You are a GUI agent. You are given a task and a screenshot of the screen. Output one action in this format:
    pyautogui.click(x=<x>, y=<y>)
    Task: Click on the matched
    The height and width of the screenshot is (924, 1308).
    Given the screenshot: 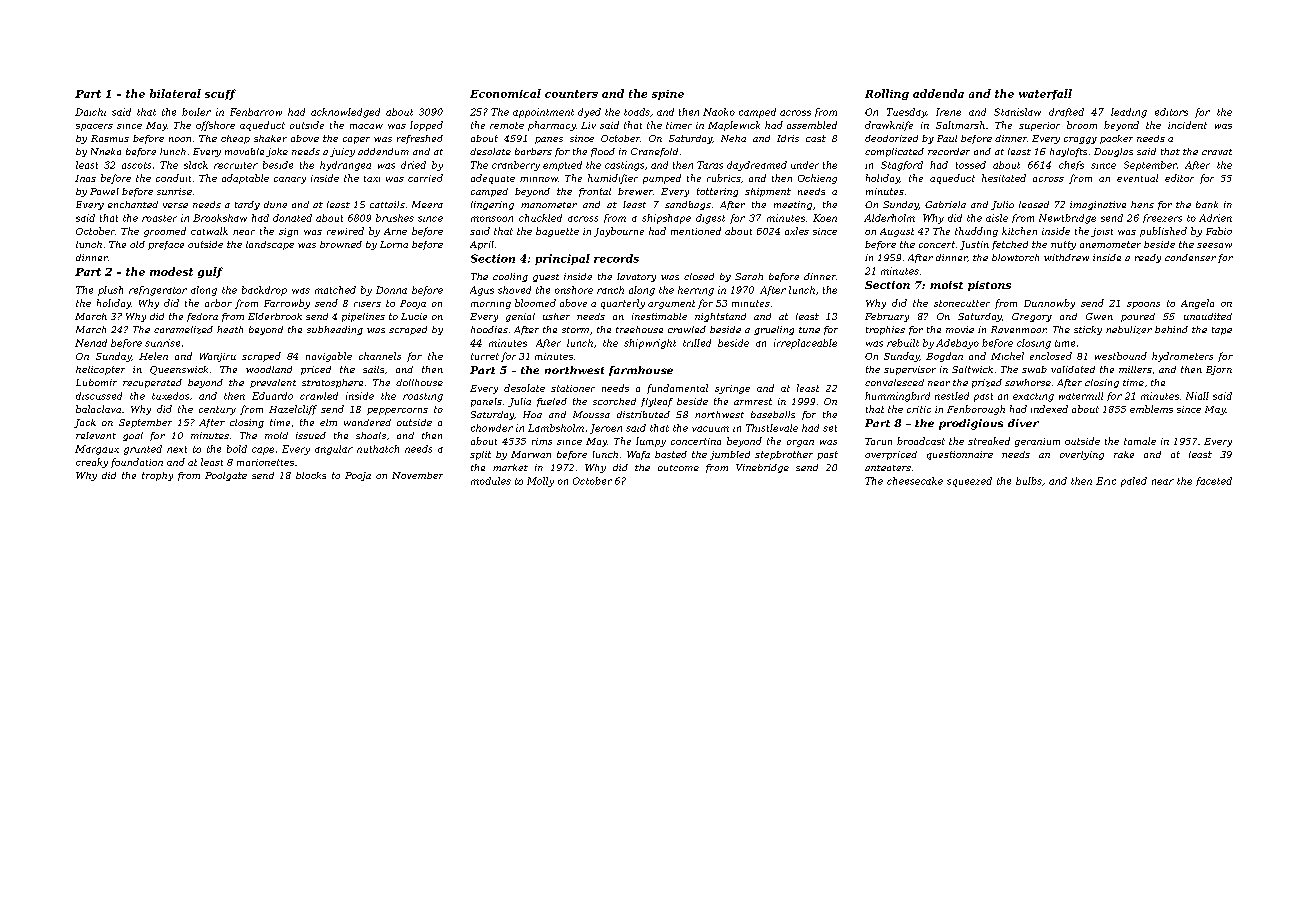 What is the action you would take?
    pyautogui.click(x=335, y=290)
